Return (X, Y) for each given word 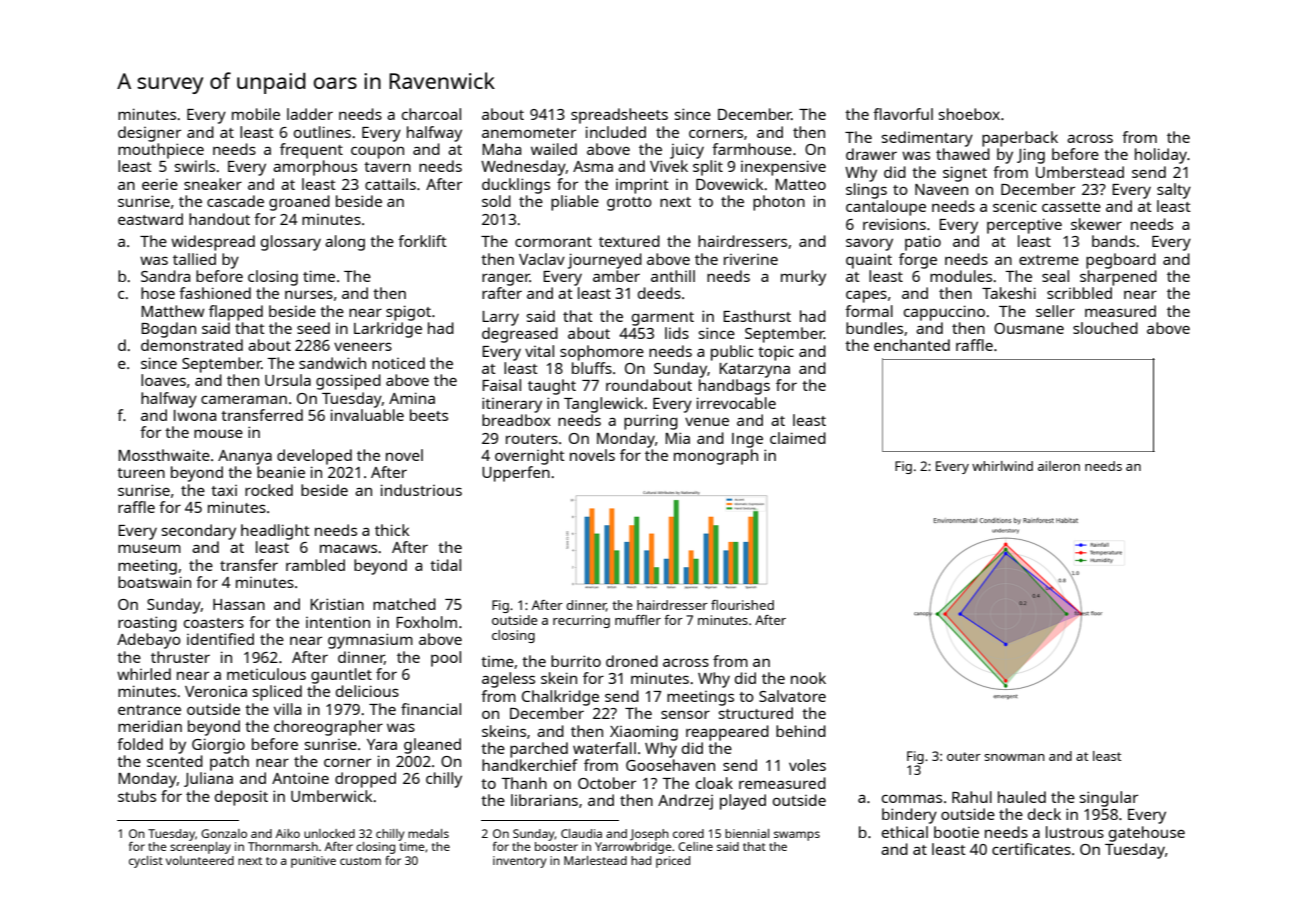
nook (808, 678)
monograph (716, 457)
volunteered (200, 860)
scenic (1015, 206)
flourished (742, 605)
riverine (751, 259)
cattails (390, 184)
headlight (275, 532)
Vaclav (542, 259)
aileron (1059, 466)
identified (220, 639)
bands (1113, 241)
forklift (422, 241)
